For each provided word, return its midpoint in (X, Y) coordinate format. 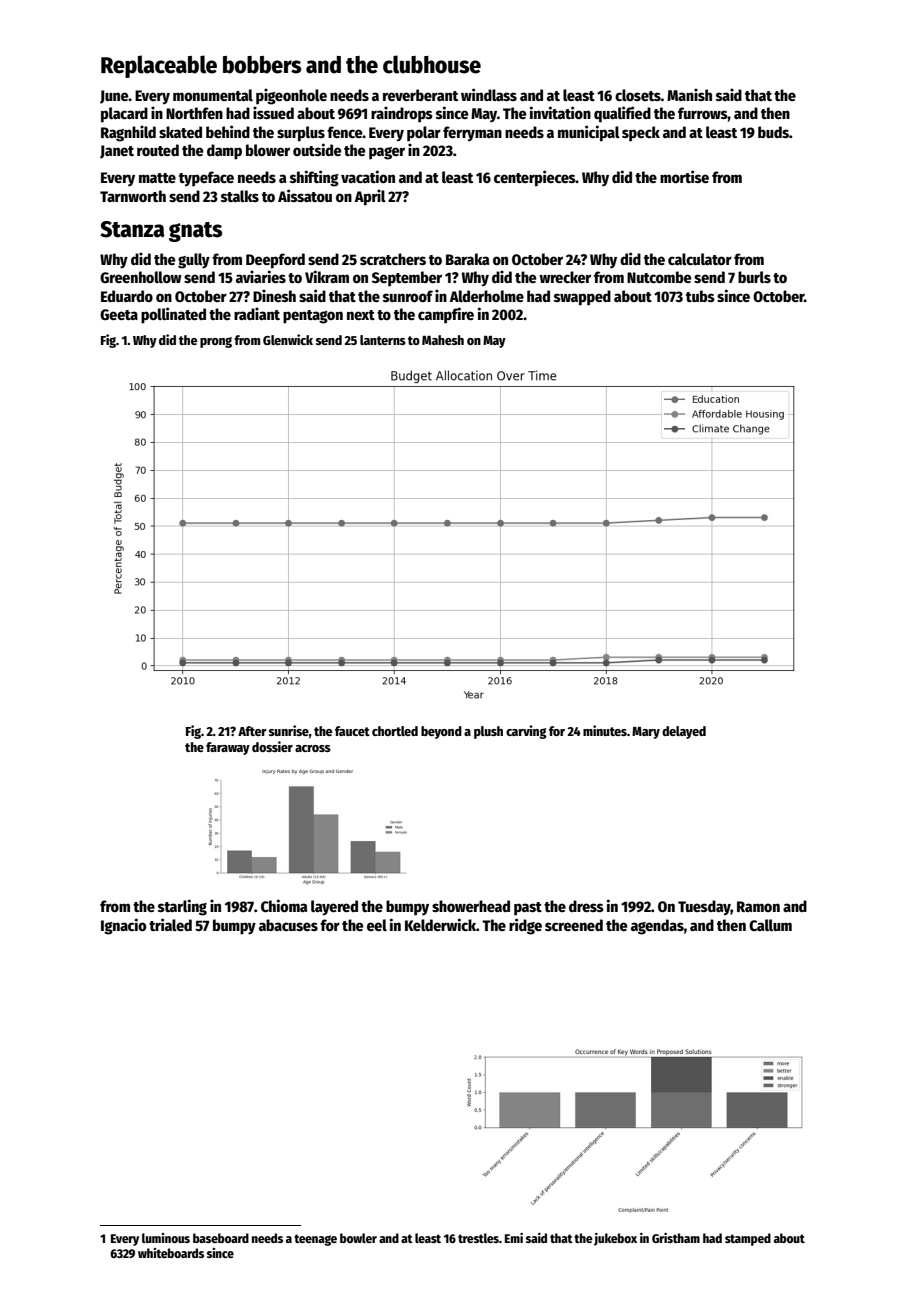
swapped (582, 298)
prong (216, 342)
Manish (689, 94)
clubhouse (432, 64)
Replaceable (159, 66)
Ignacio (123, 926)
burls (754, 277)
